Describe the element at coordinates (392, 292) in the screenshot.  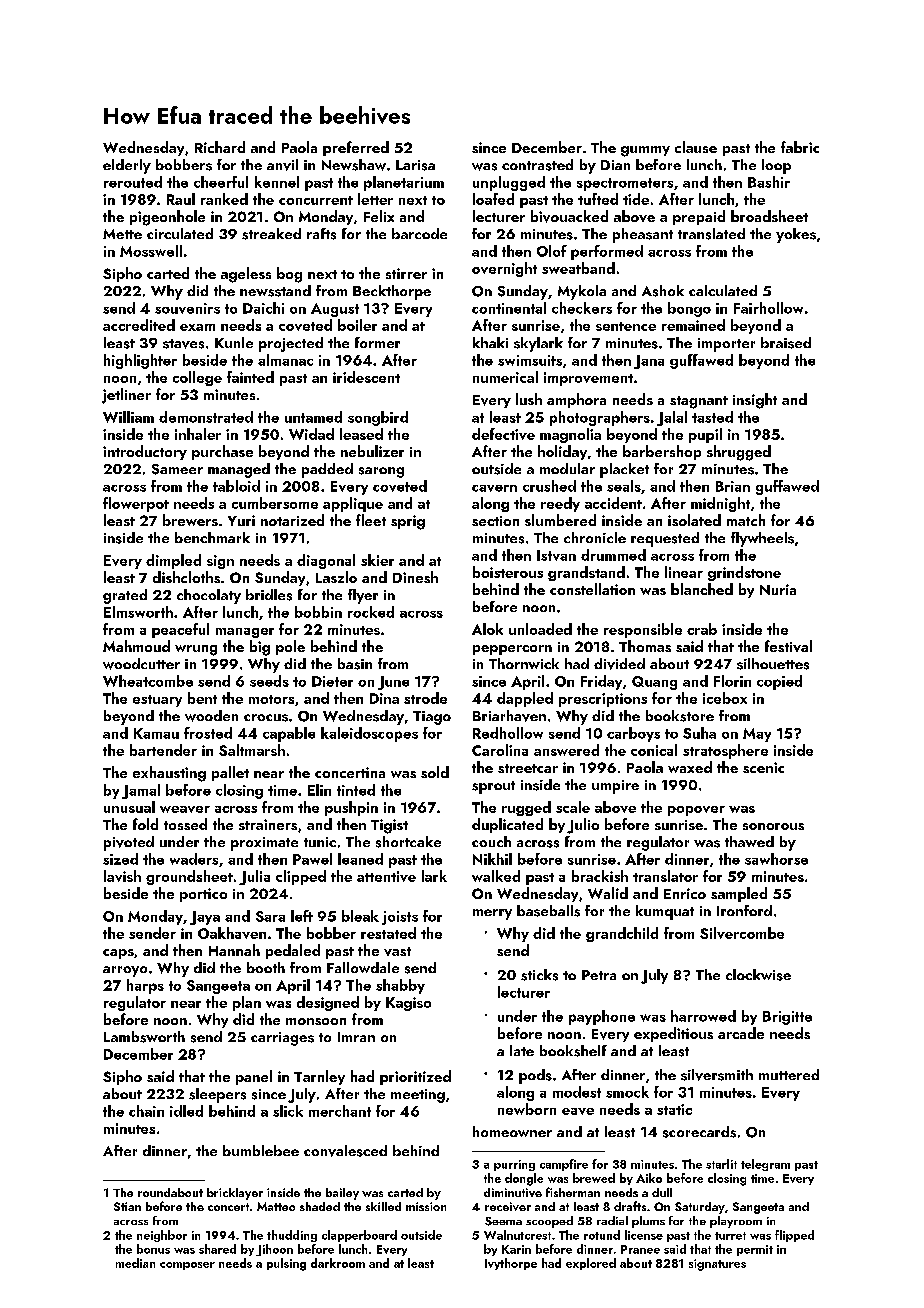
I see `Beckthorpe` at that location.
